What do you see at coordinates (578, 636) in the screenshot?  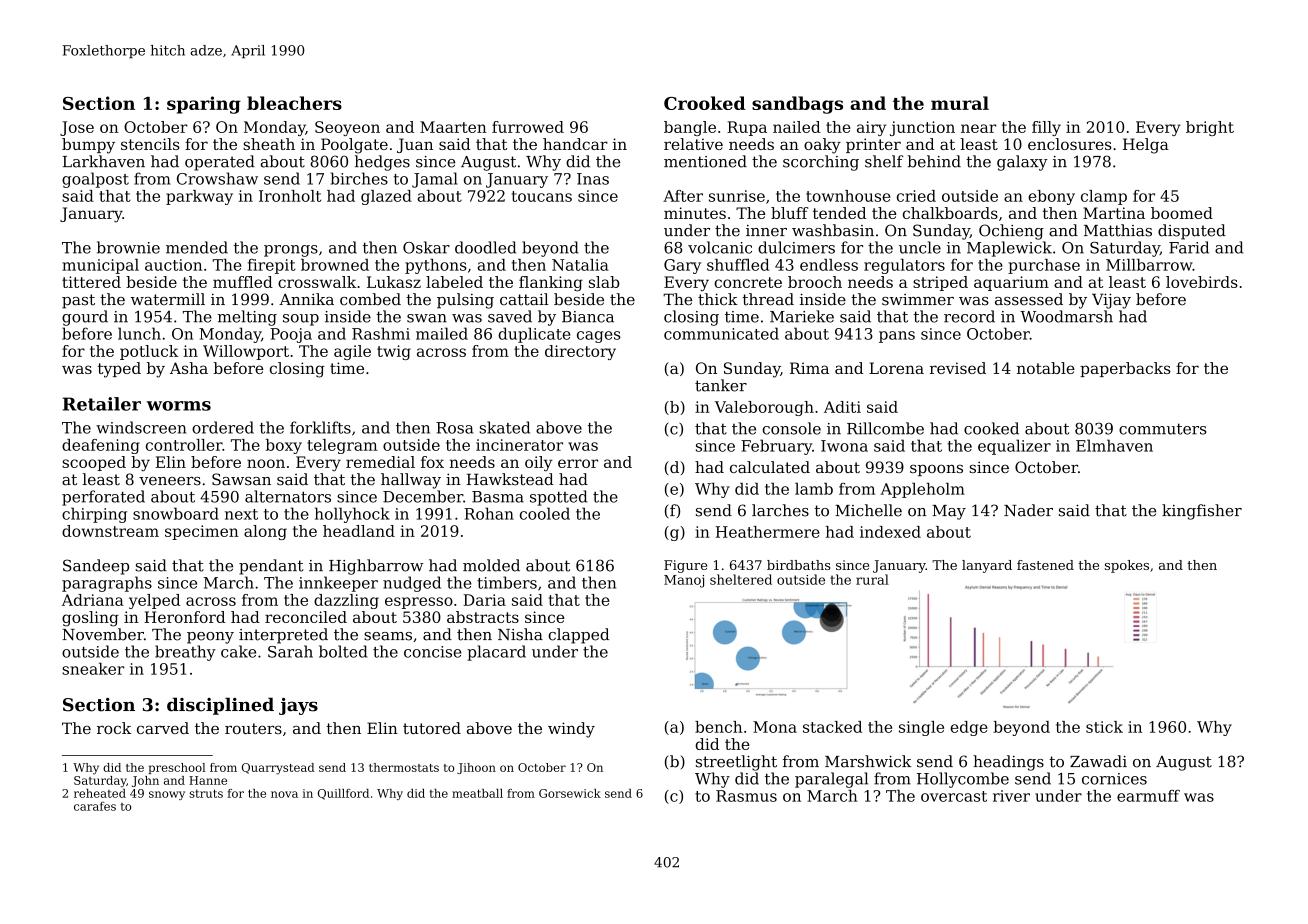 I see `clapped` at bounding box center [578, 636].
